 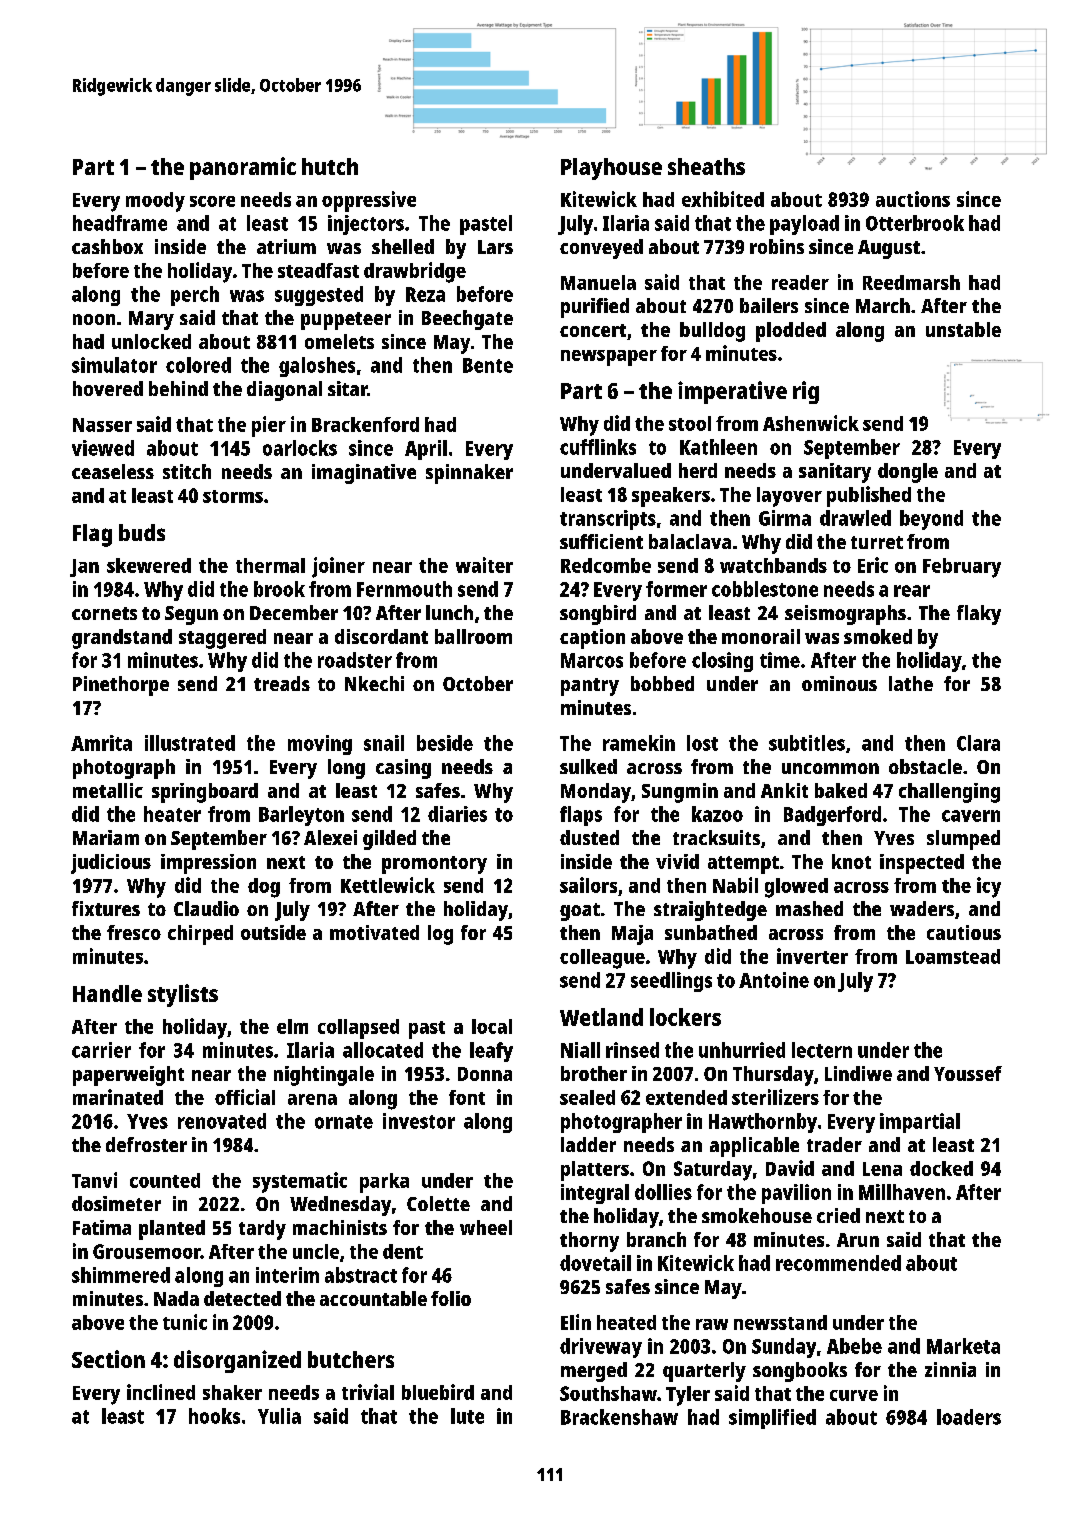 What do you see at coordinates (101, 1050) in the page?
I see `carrier` at bounding box center [101, 1050].
